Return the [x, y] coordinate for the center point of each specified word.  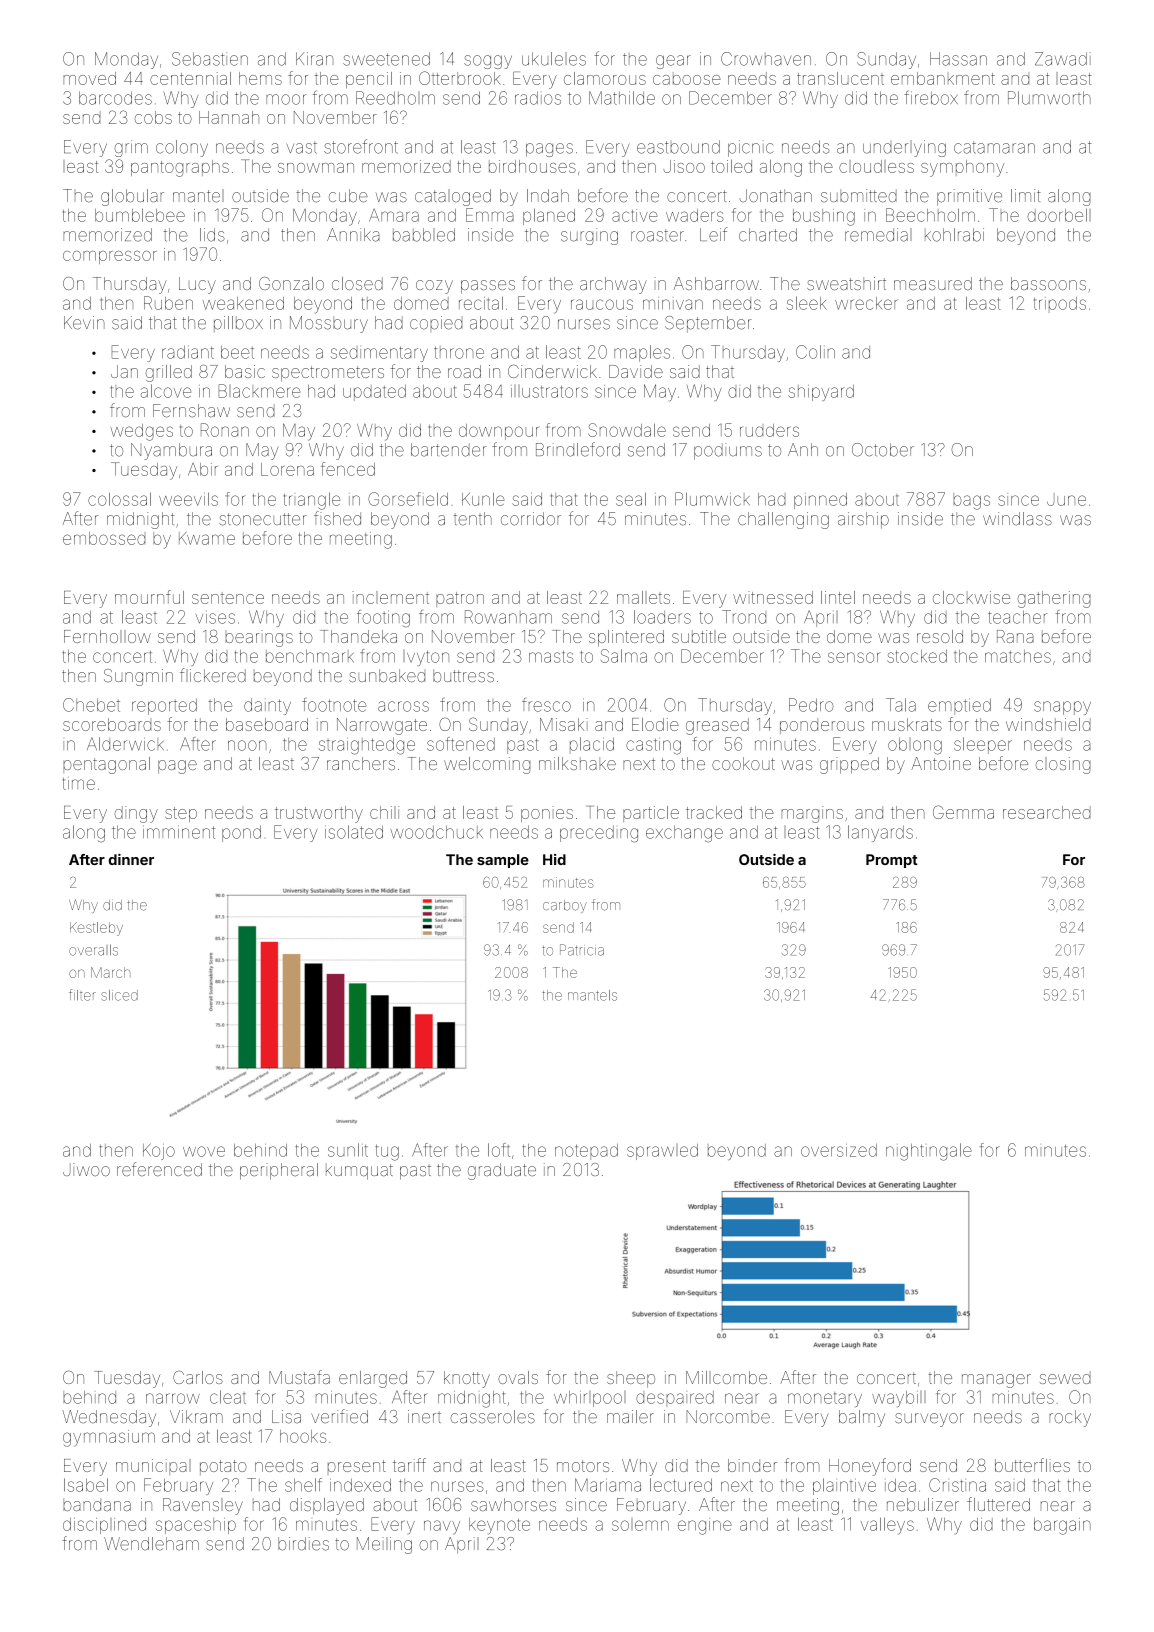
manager [996, 1381]
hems [260, 78]
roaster [657, 235]
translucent [840, 78]
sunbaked [387, 675]
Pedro [811, 705]
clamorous [605, 78]
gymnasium [109, 1438]
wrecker [866, 303]
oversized [839, 1150]
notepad [586, 1152]
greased [717, 726]
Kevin [84, 323]
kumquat [359, 1171]
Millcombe [726, 1377]
